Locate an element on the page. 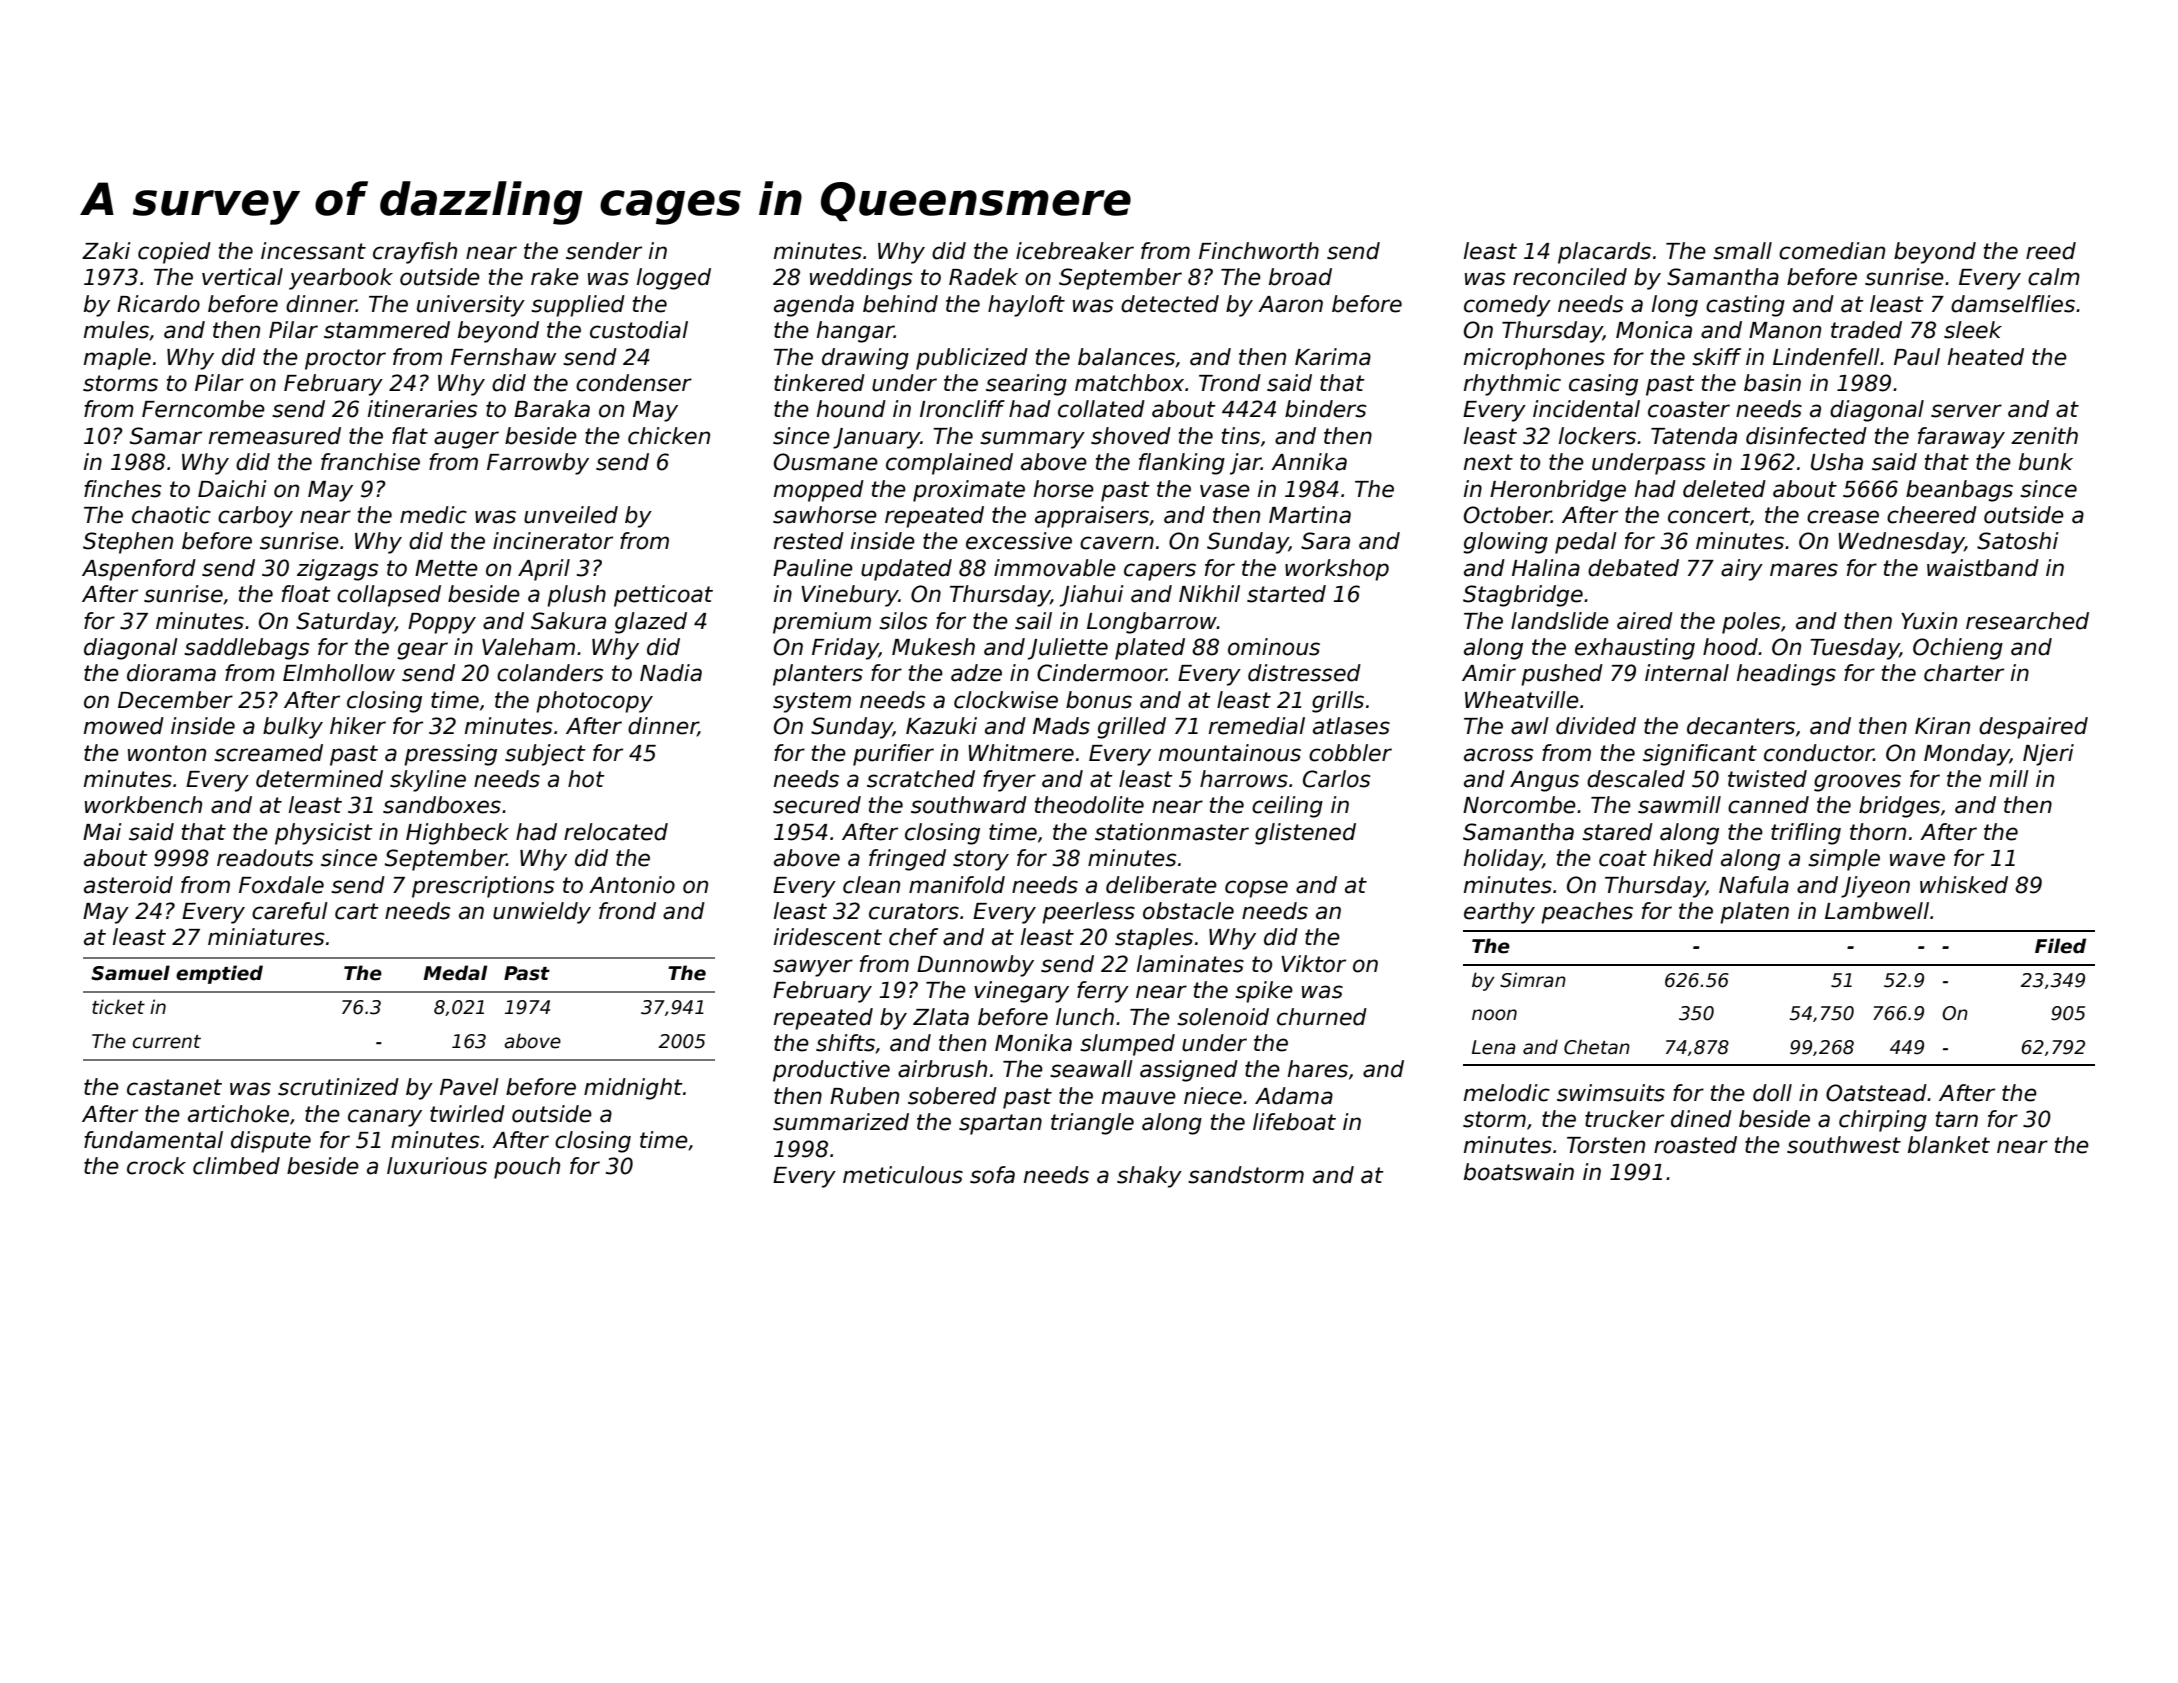 The width and height of the image is (2178, 1683). frond is located at coordinates (627, 911).
